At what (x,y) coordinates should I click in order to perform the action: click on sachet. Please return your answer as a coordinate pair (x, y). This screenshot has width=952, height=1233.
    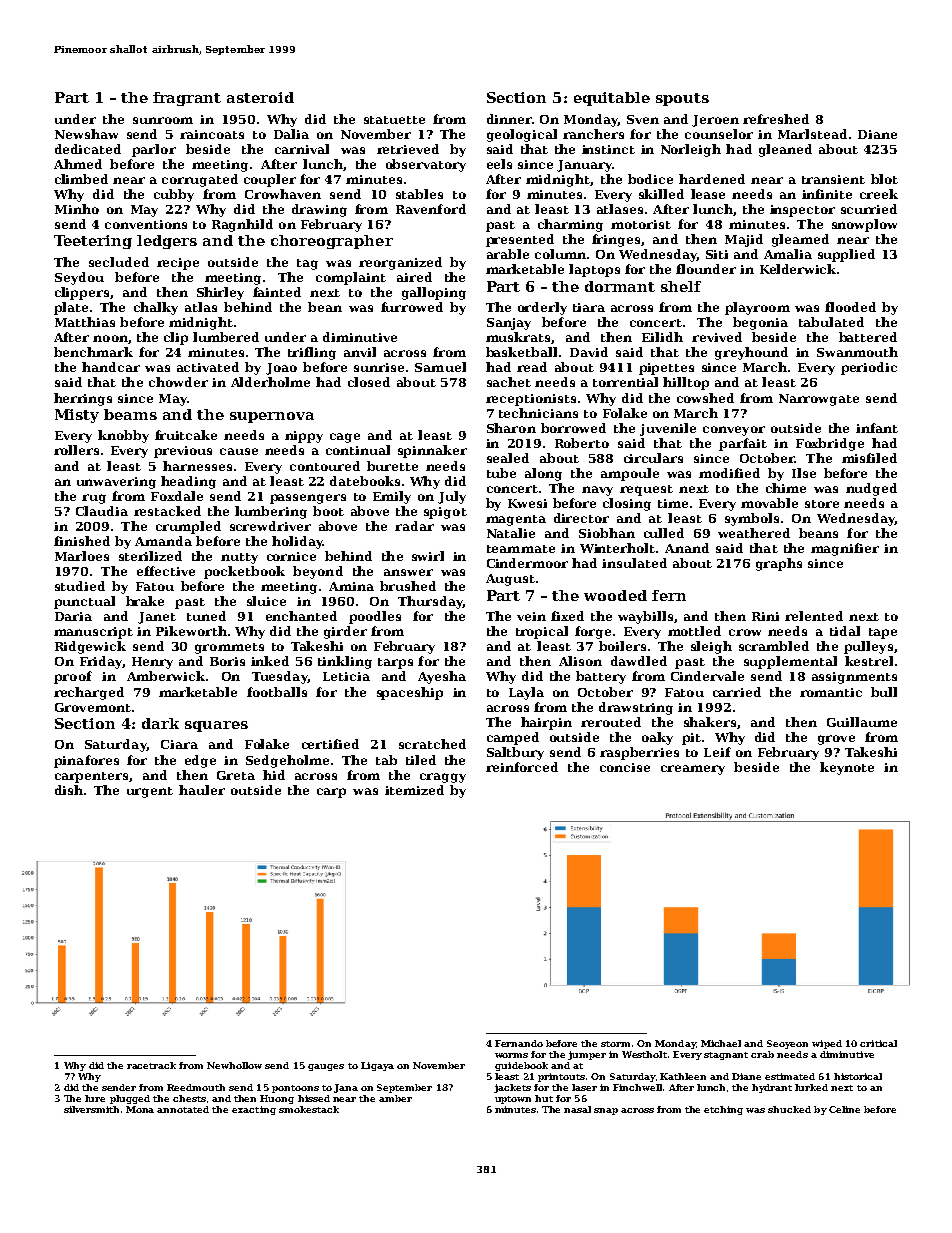
    Looking at the image, I should click on (509, 382).
